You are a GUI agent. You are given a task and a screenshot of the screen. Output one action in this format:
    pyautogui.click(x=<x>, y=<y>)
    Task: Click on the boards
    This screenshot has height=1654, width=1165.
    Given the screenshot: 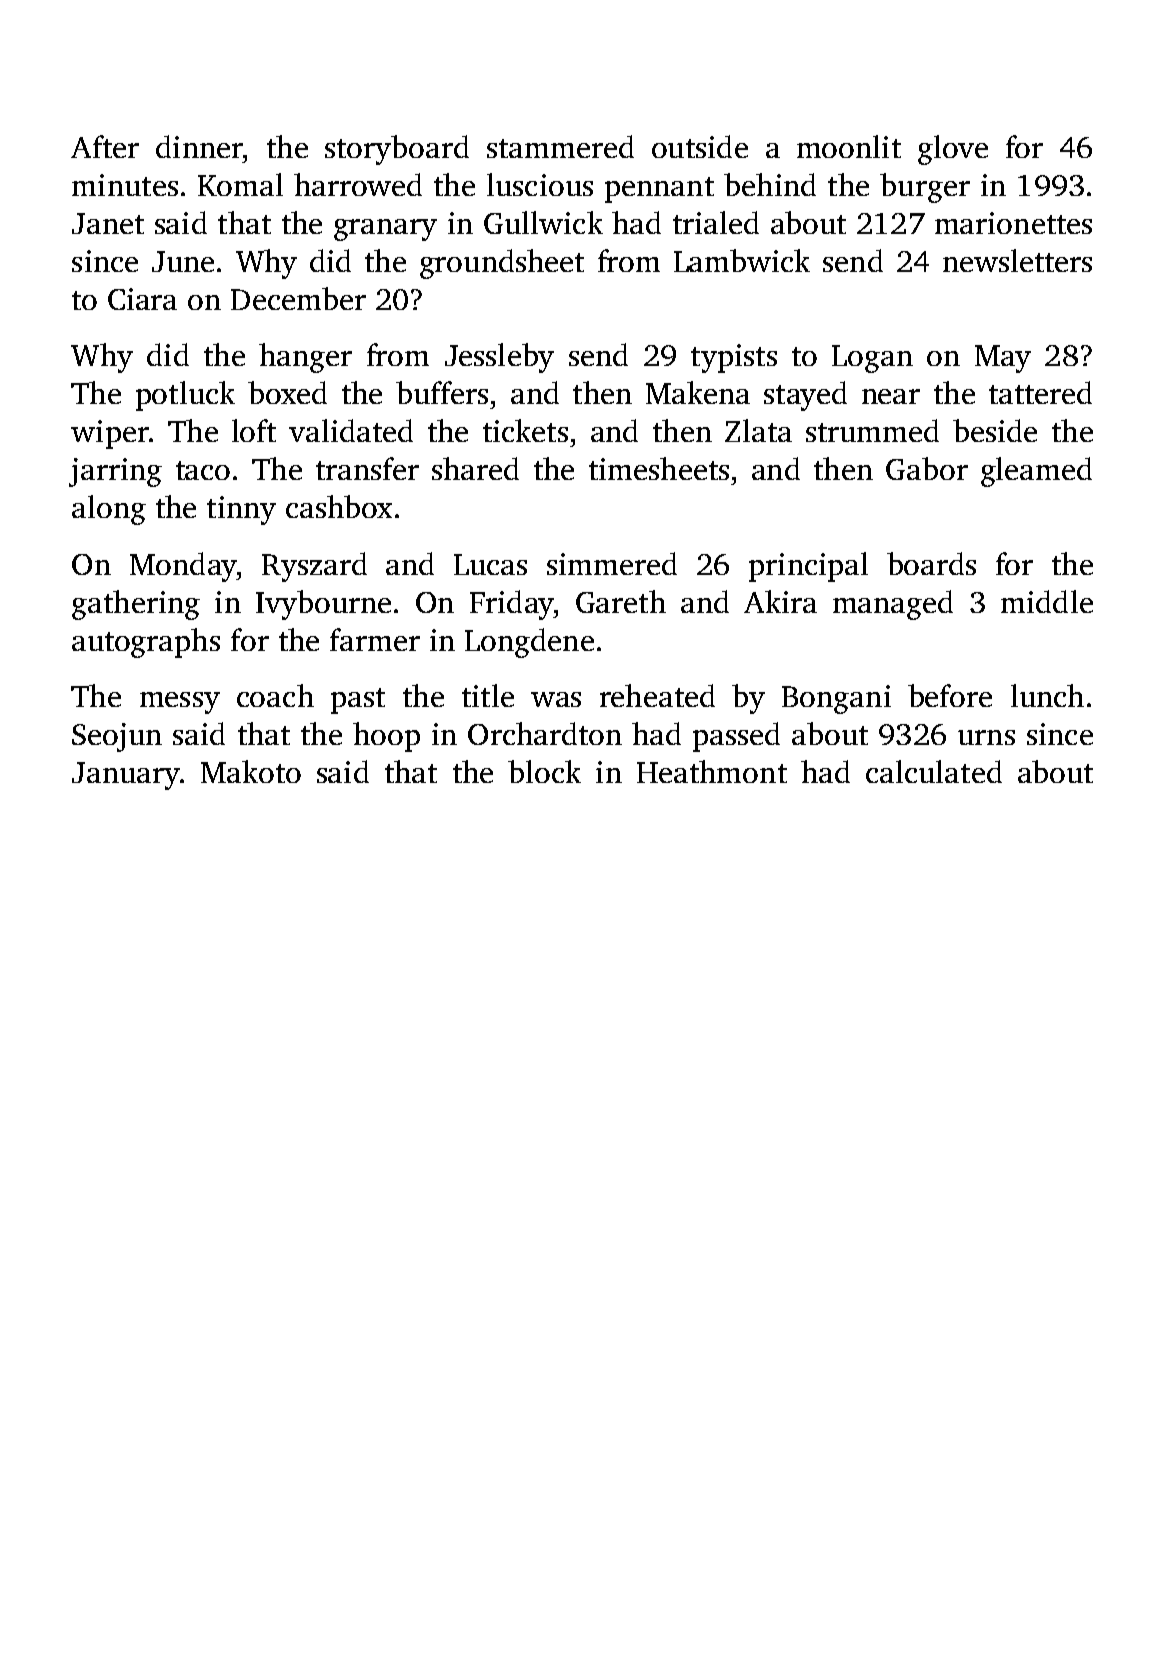 What is the action you would take?
    pyautogui.click(x=931, y=563)
